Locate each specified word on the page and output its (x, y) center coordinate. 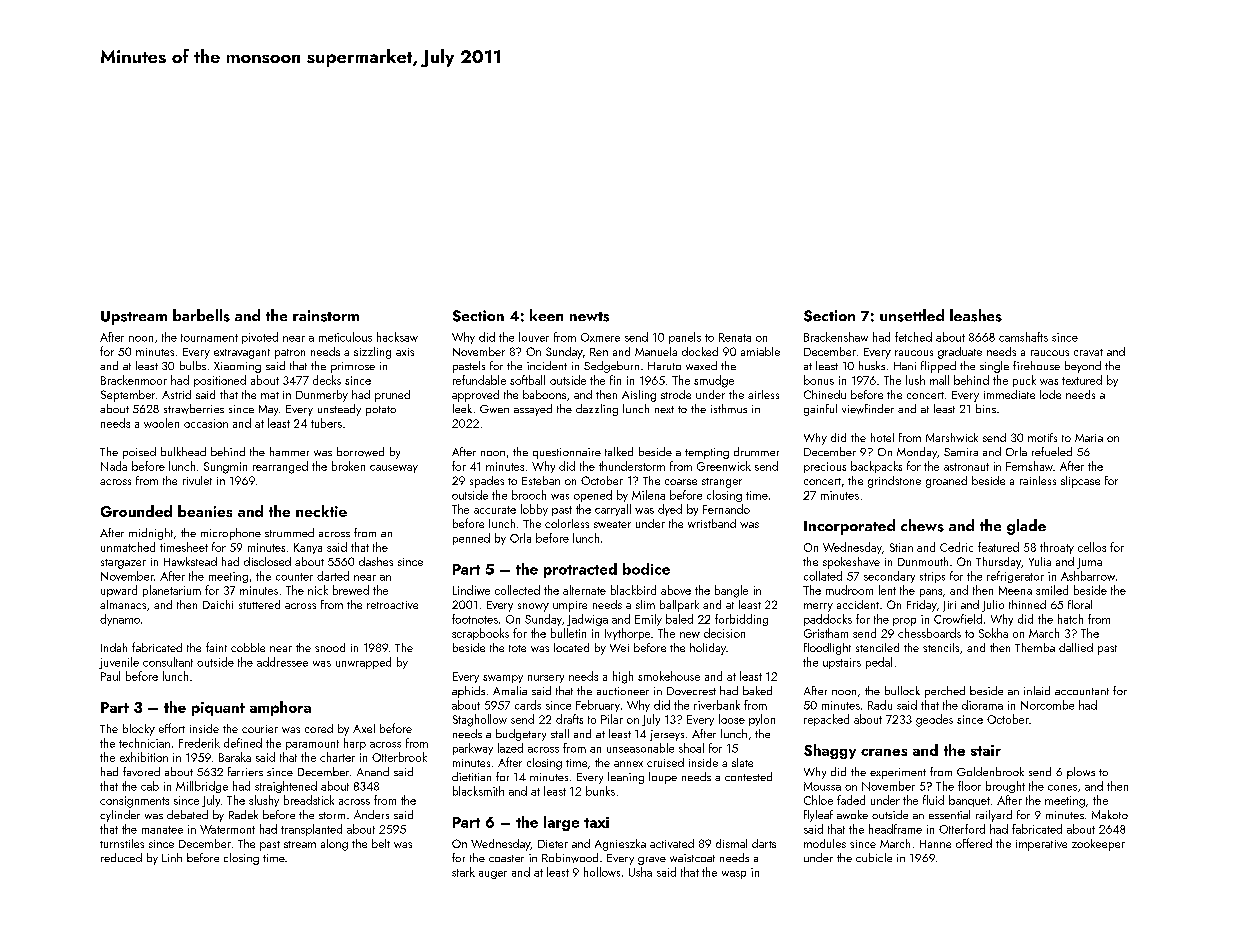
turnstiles (122, 843)
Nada (114, 466)
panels (685, 338)
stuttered (259, 604)
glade (1026, 527)
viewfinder (868, 409)
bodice (646, 569)
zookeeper (1098, 845)
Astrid (176, 394)
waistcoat (692, 858)
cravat (1088, 352)
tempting (707, 453)
